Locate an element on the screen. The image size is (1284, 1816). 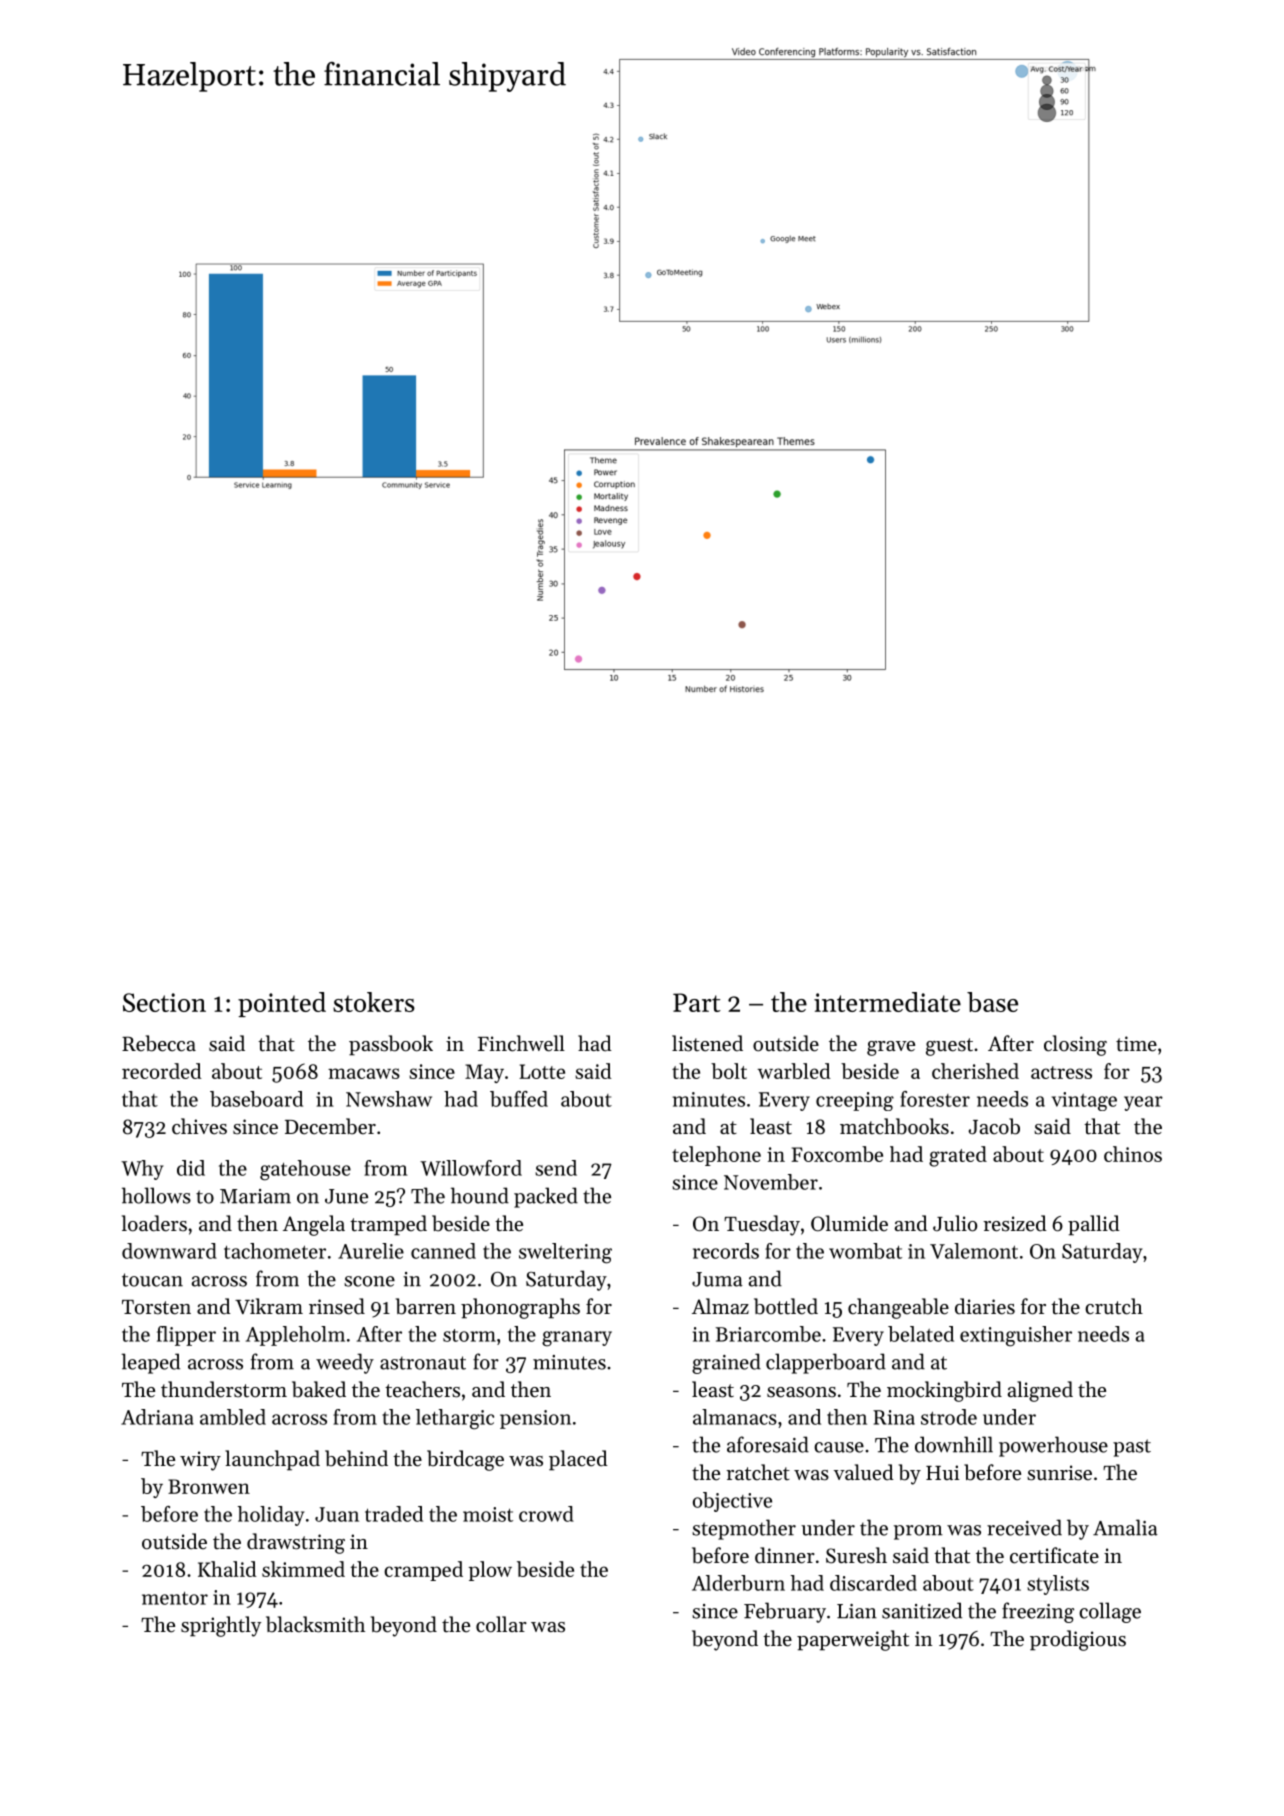
Adriana is located at coordinates (157, 1417).
